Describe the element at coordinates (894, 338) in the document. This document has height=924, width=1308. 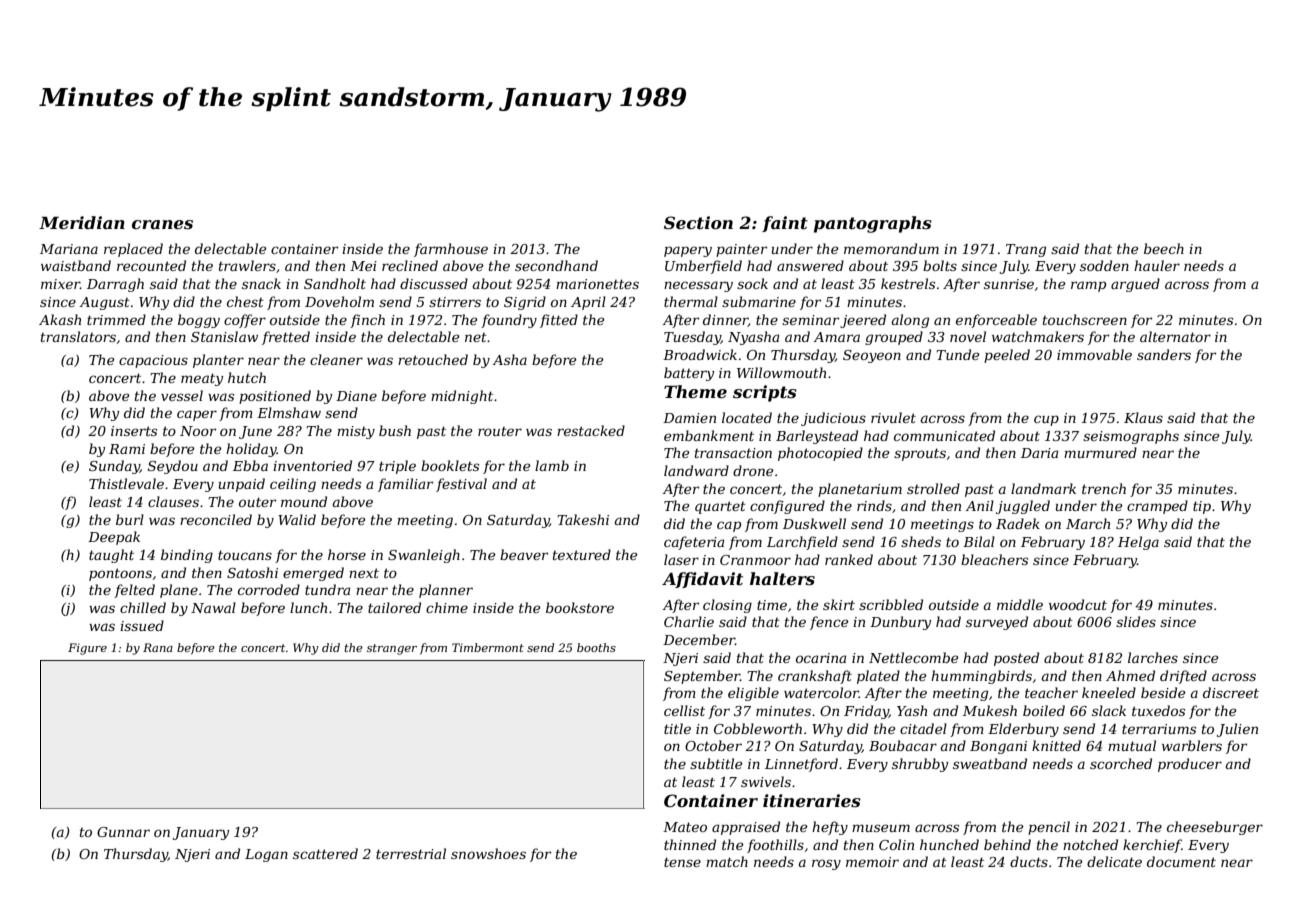
I see `grouped` at that location.
